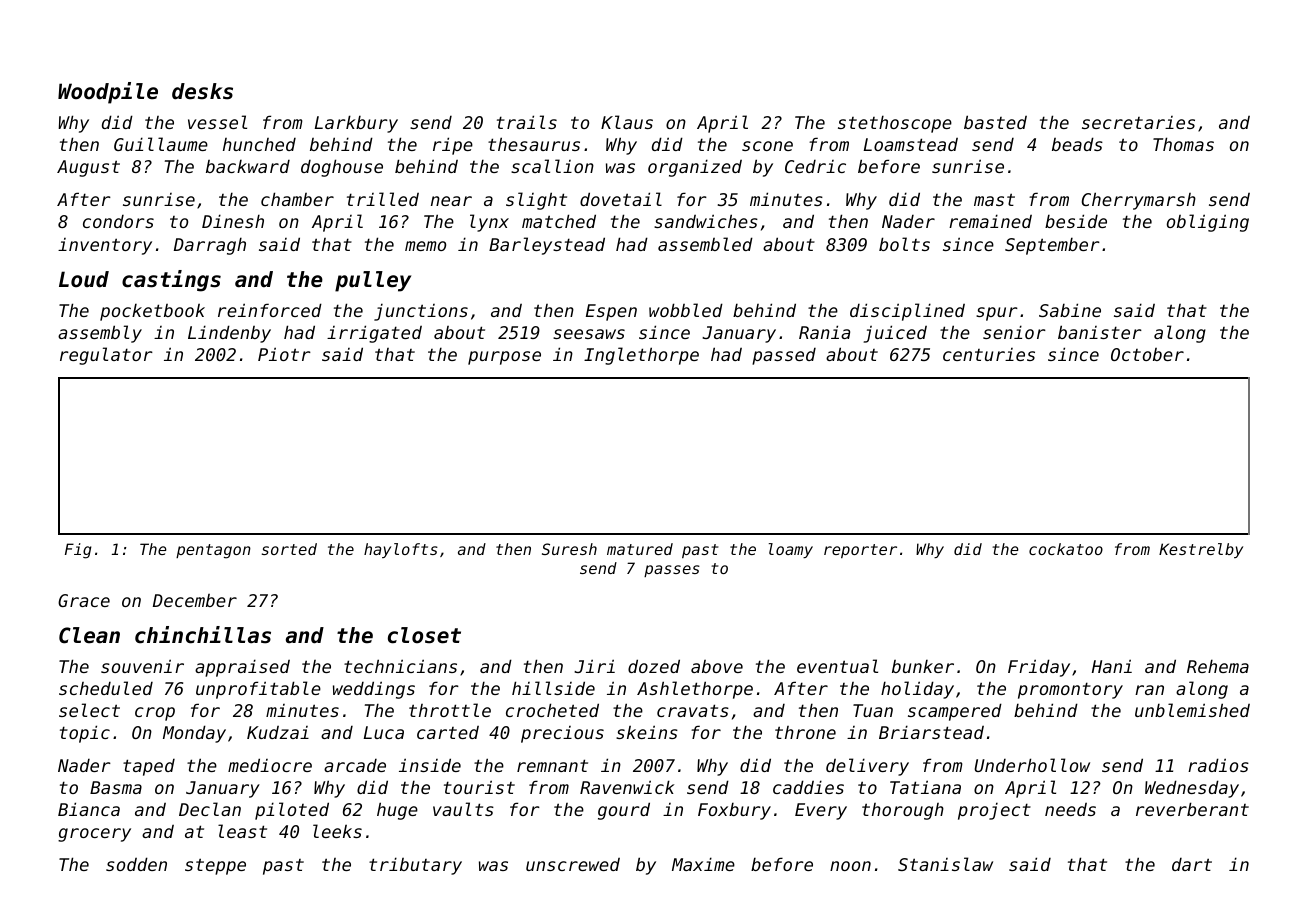 The image size is (1308, 924). Describe the element at coordinates (1201, 550) in the screenshot. I see `Kestrelby` at that location.
